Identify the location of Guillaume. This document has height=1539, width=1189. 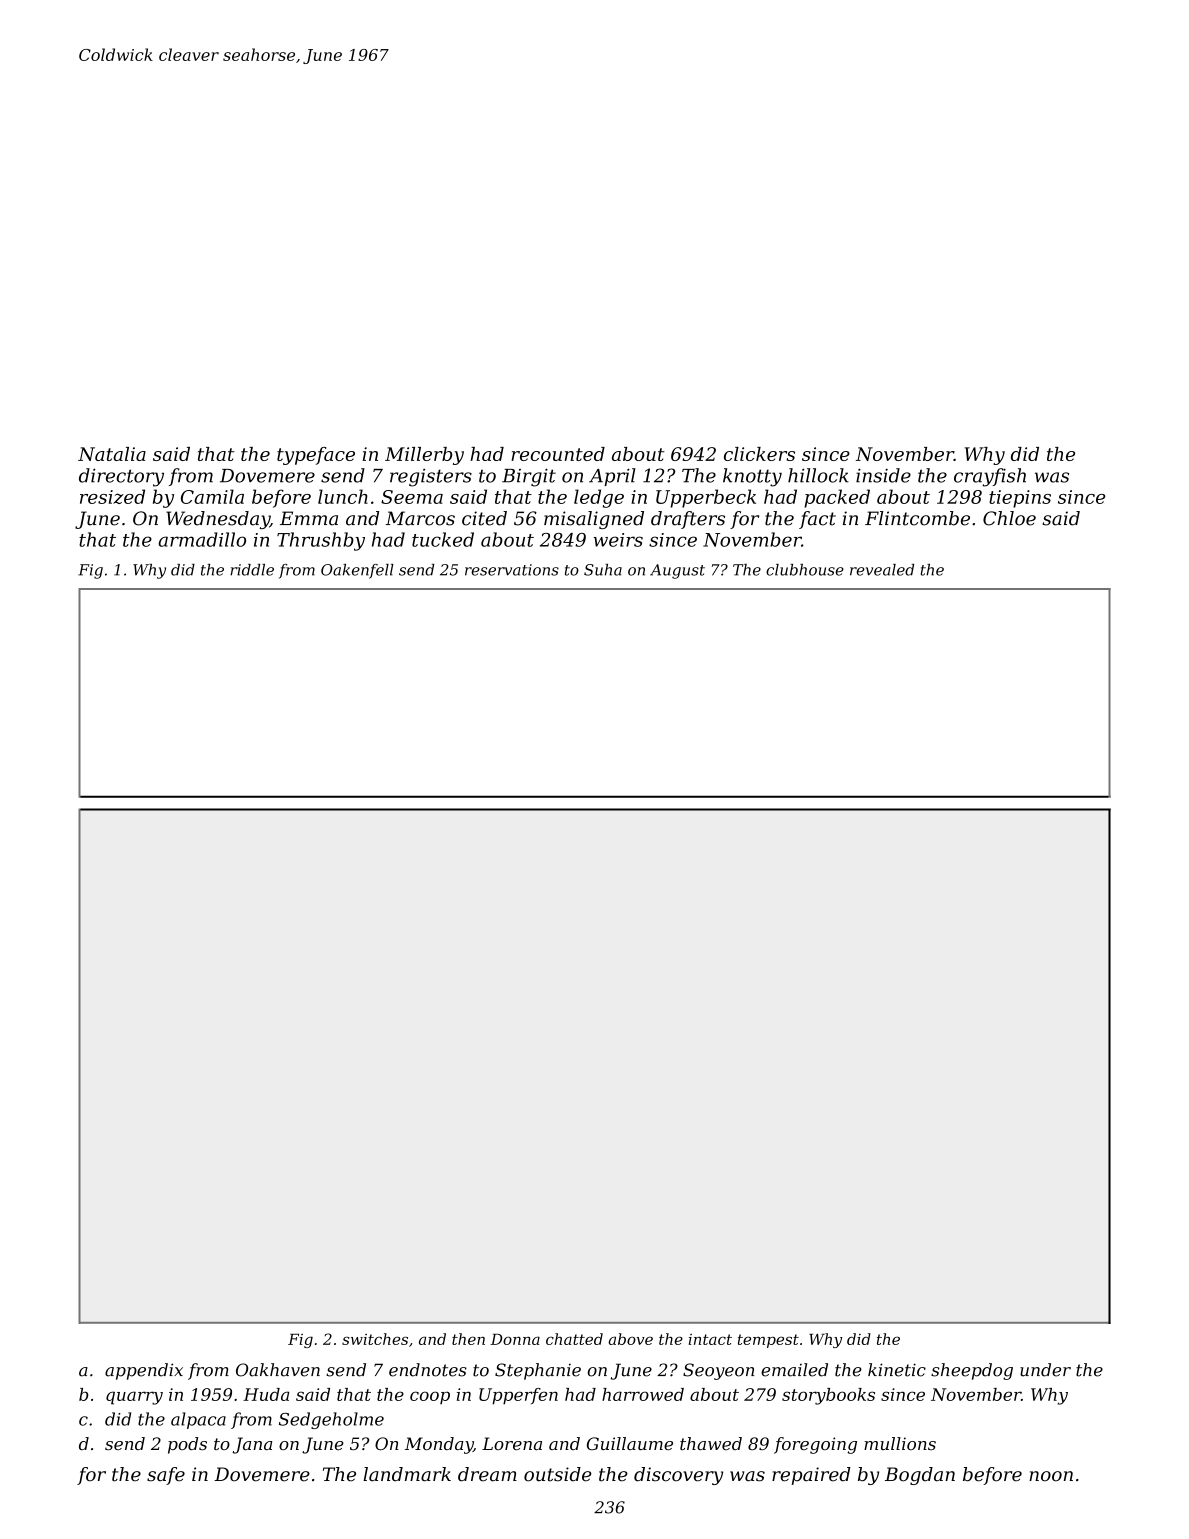
(630, 1443).
